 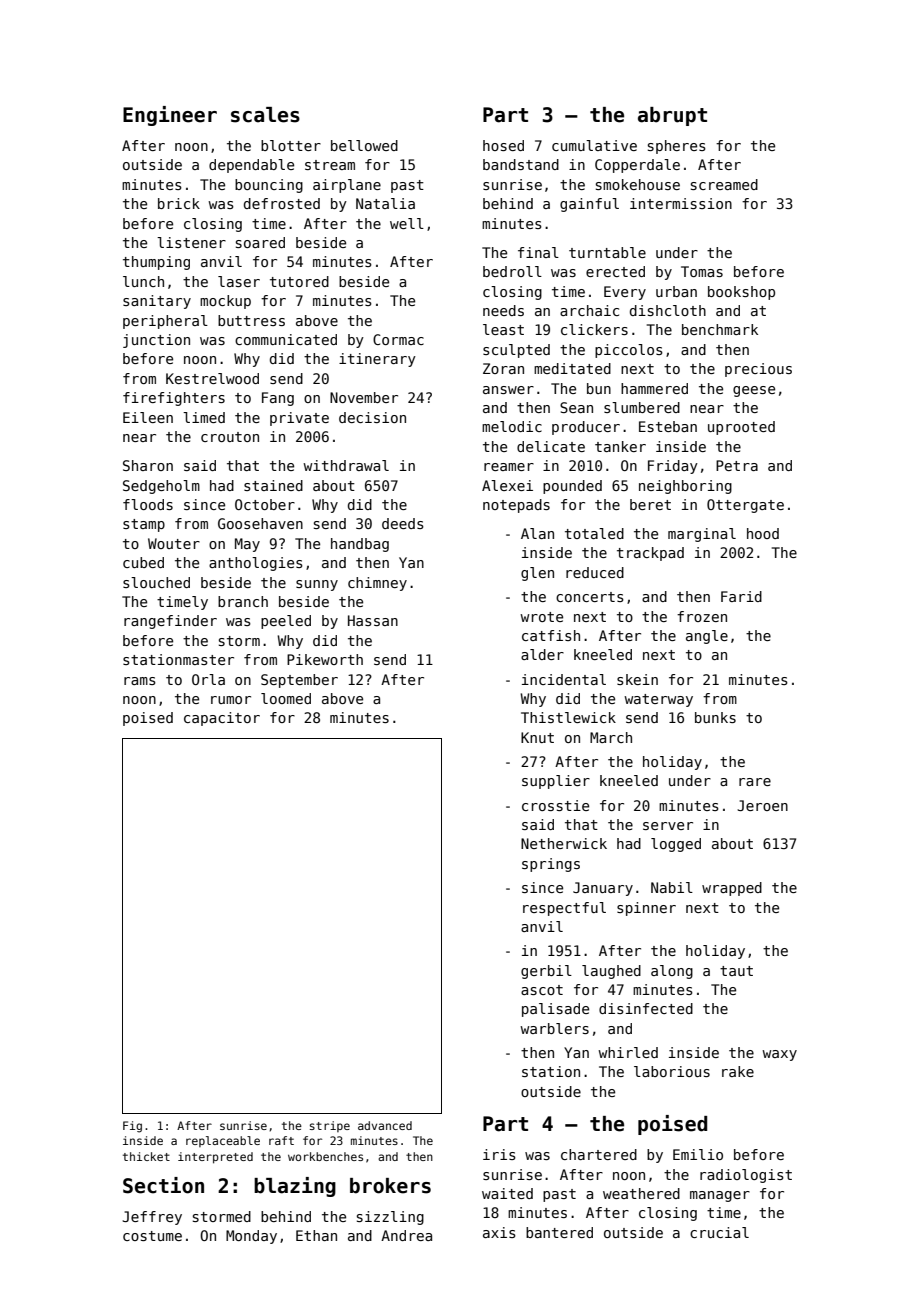 What do you see at coordinates (146, 1156) in the screenshot?
I see `thicket` at bounding box center [146, 1156].
